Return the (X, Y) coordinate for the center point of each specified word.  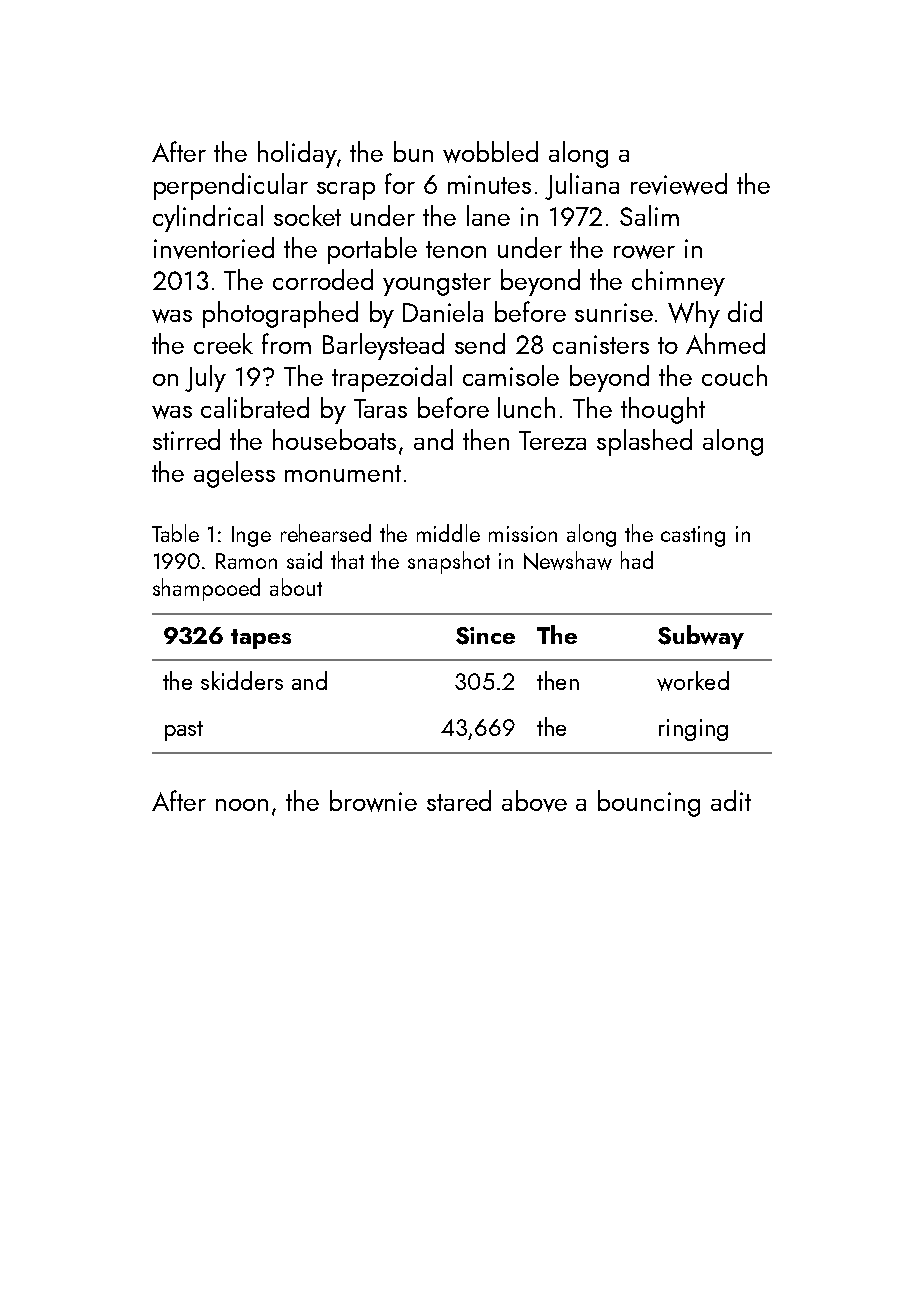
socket (307, 215)
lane (488, 215)
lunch (526, 407)
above (534, 801)
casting (693, 536)
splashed (644, 442)
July (205, 378)
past (184, 731)
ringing (693, 730)
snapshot (449, 562)
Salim (649, 215)
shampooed (206, 589)
